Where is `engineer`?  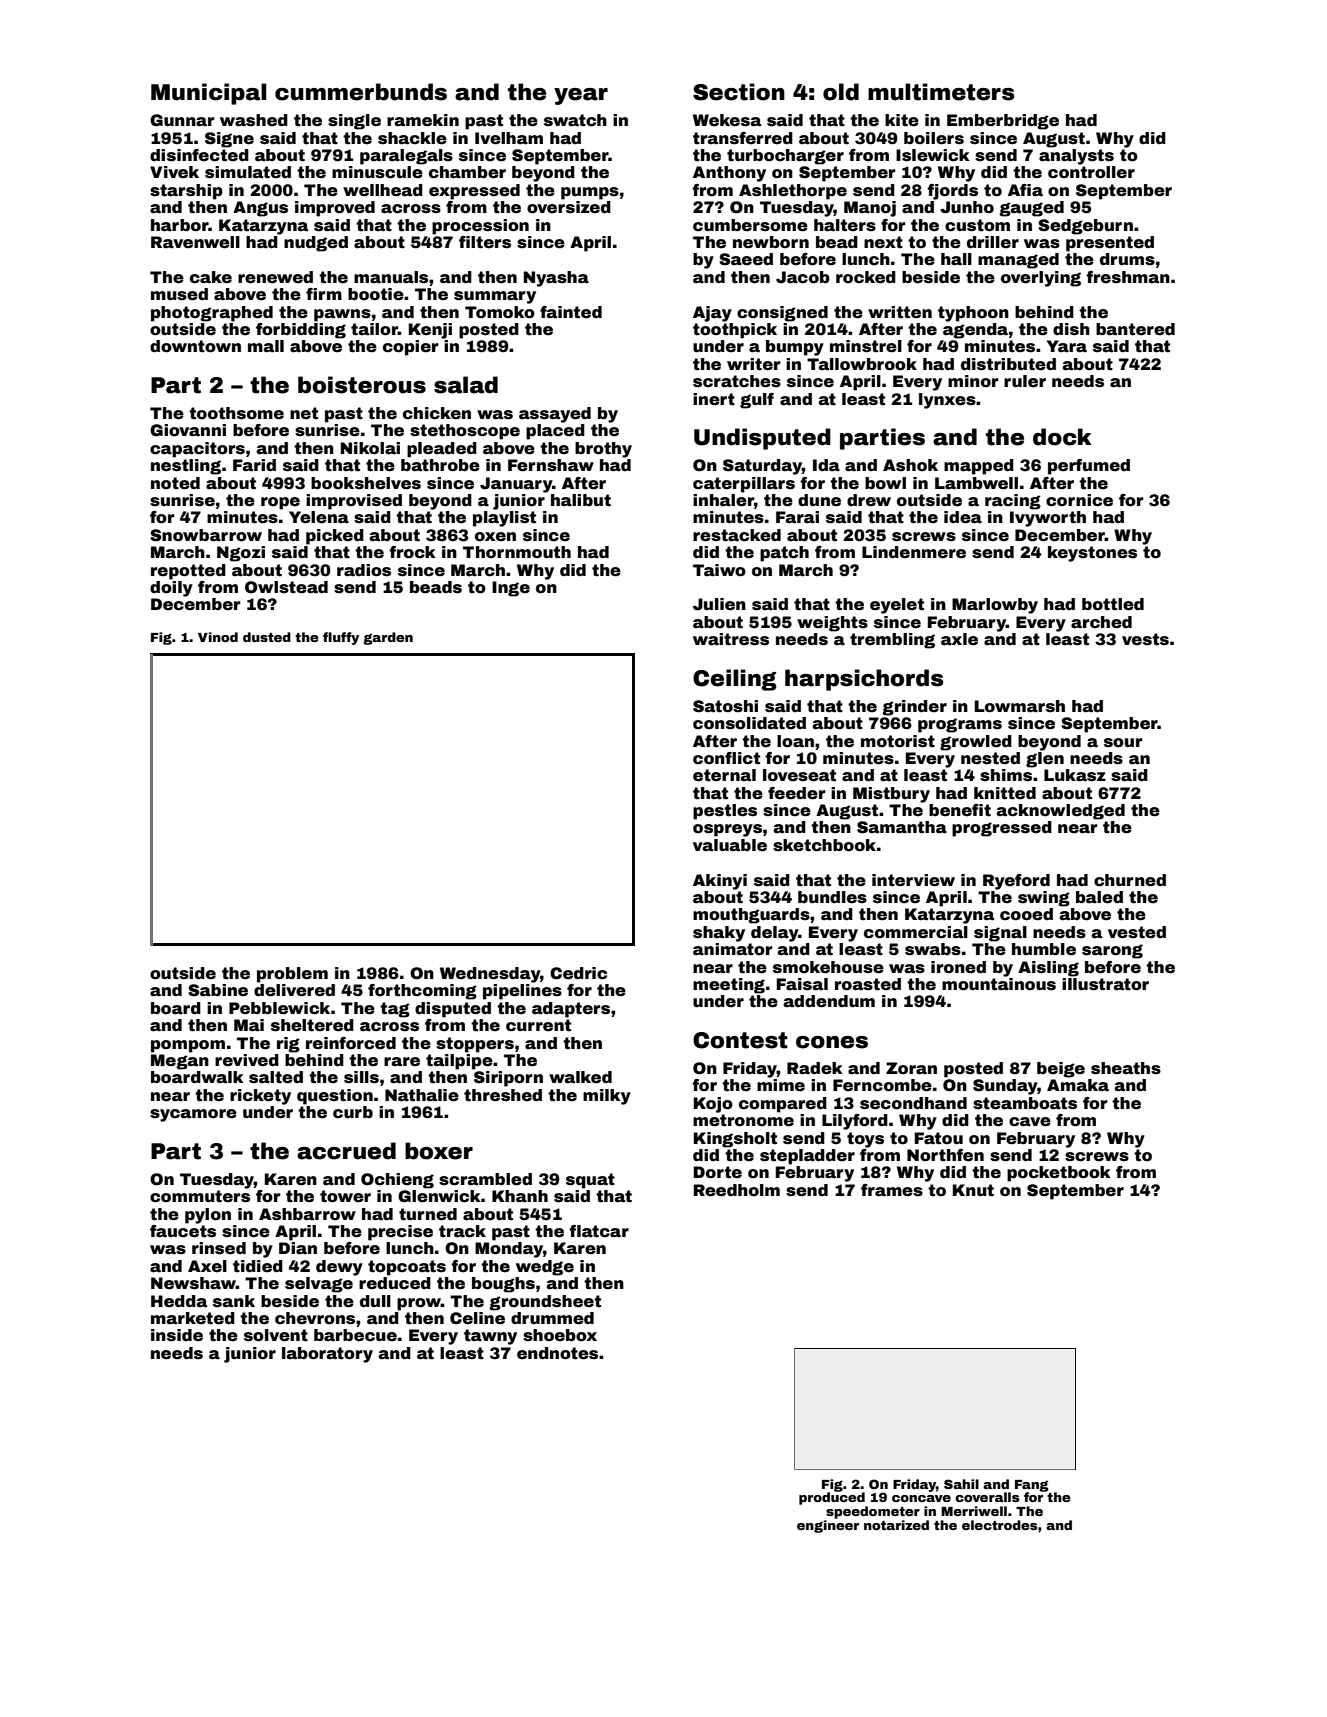 engineer is located at coordinates (828, 1526).
